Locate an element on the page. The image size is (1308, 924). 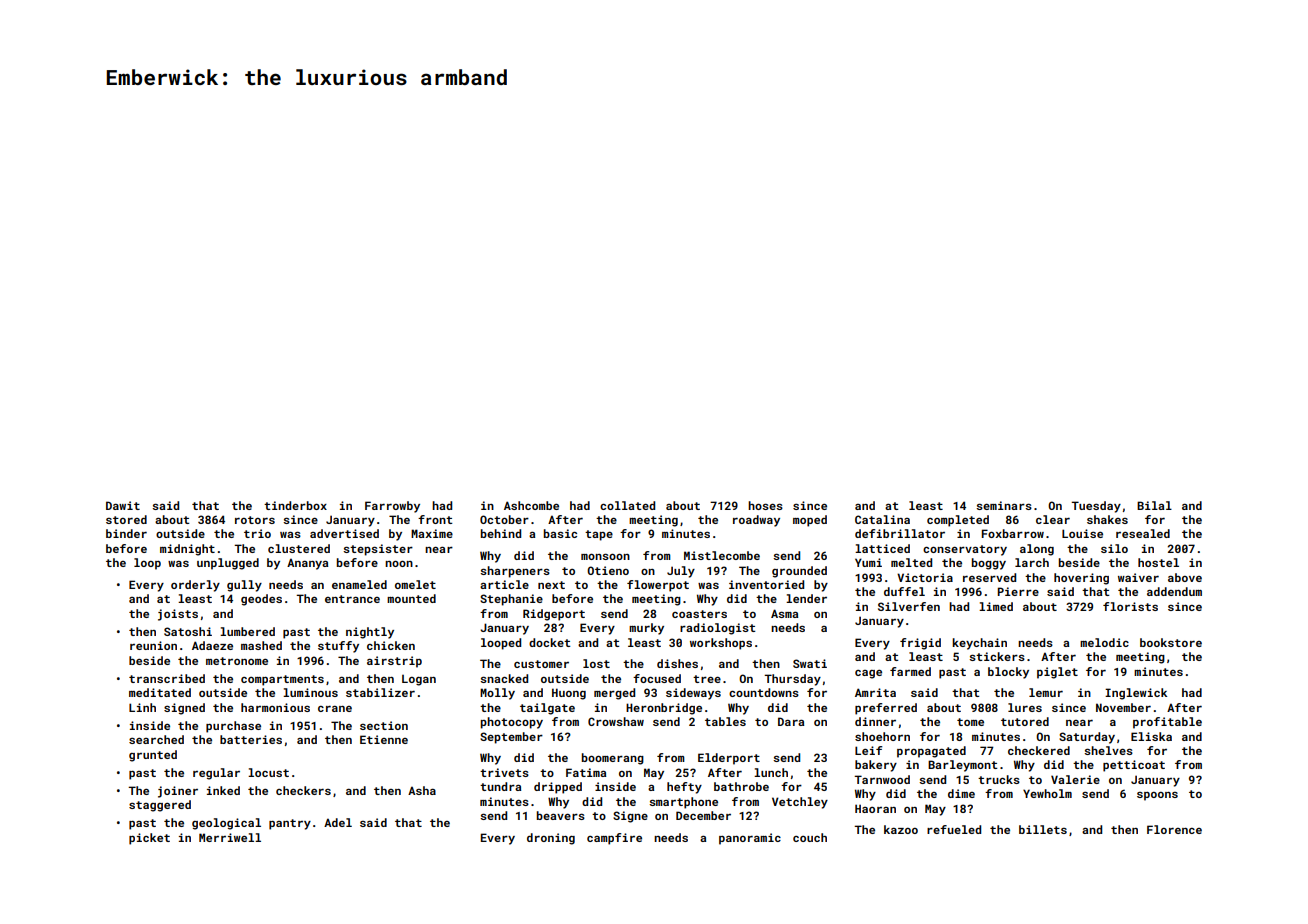
inventoried is located at coordinates (766, 584).
